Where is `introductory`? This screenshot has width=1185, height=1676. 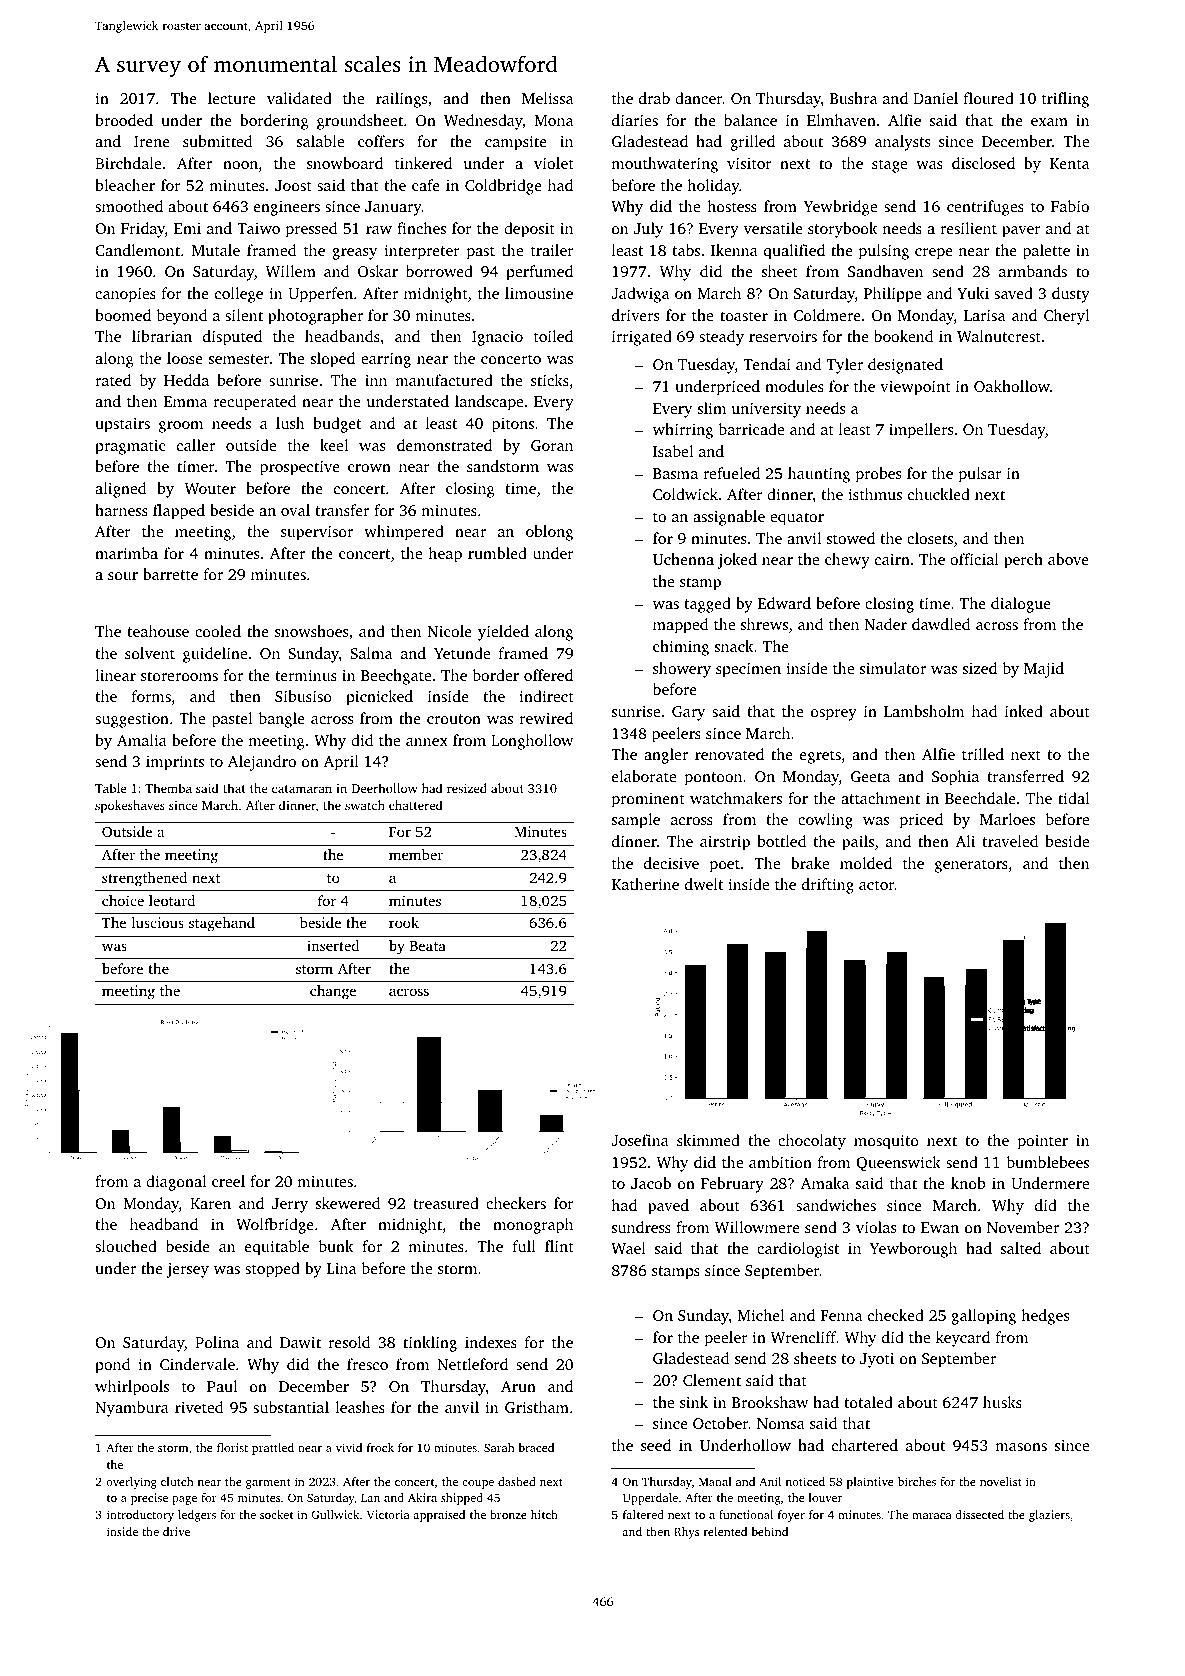
introductory is located at coordinates (140, 1516).
